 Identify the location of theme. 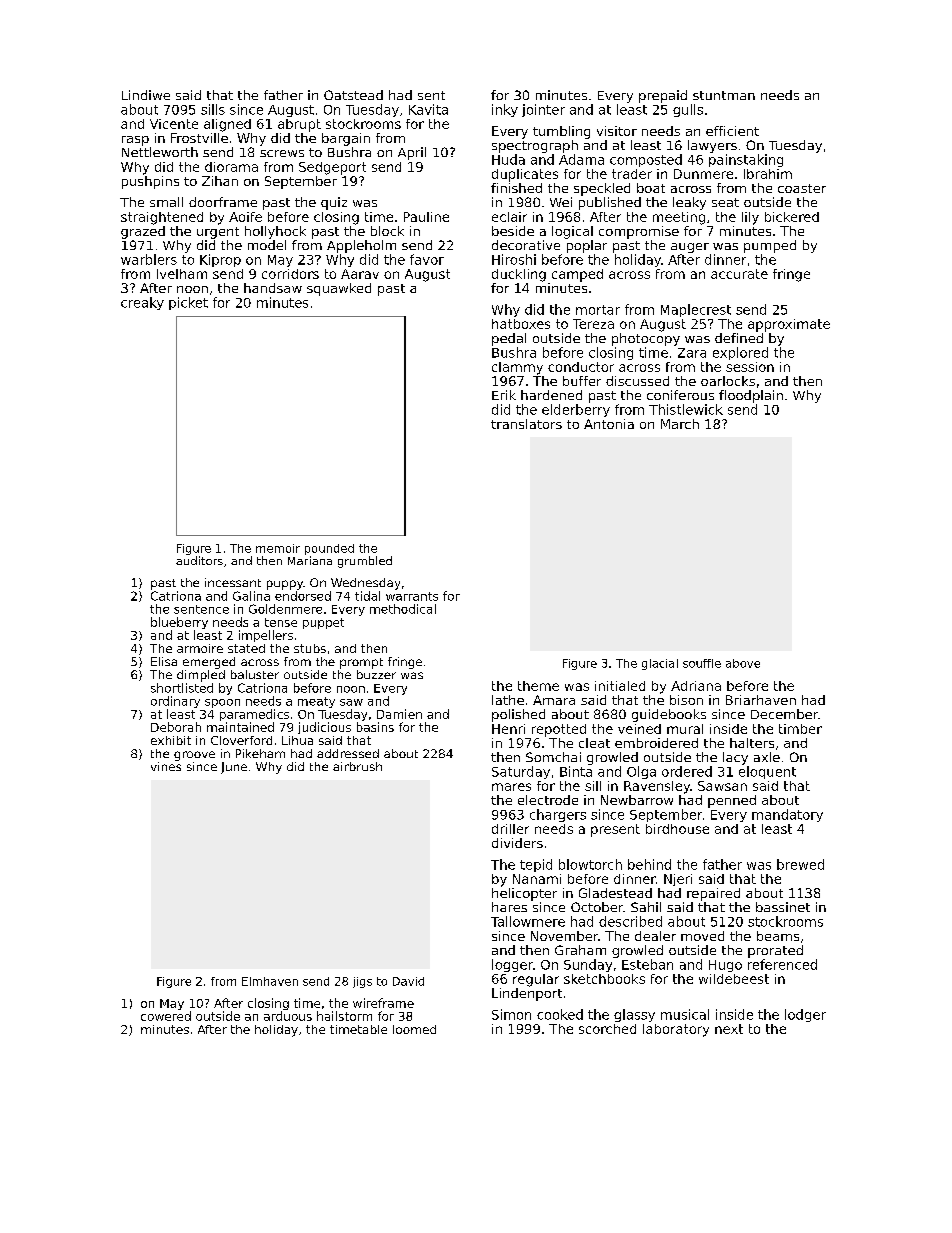
(538, 686).
